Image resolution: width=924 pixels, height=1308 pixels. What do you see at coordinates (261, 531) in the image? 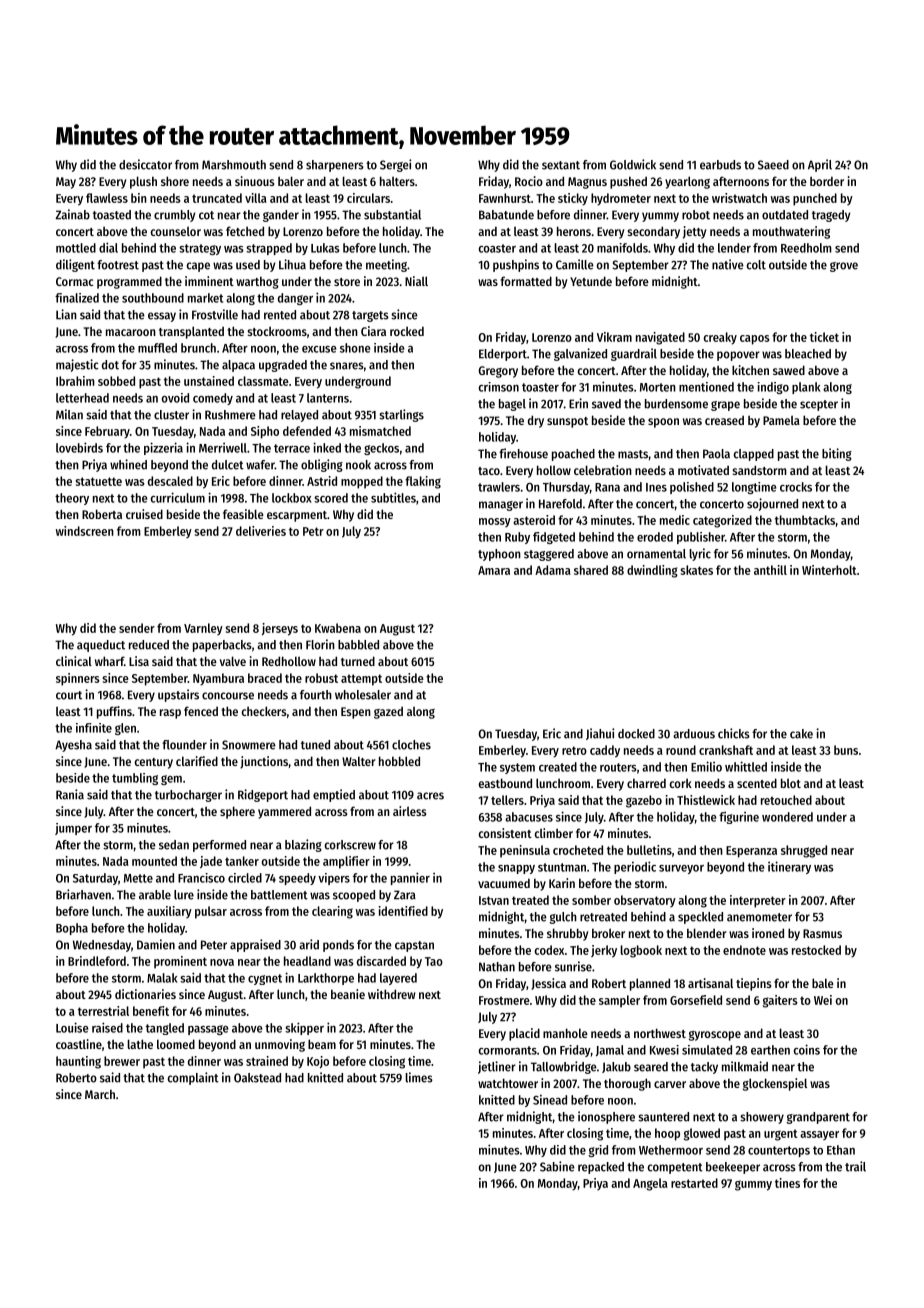
I see `deliveries` at bounding box center [261, 531].
